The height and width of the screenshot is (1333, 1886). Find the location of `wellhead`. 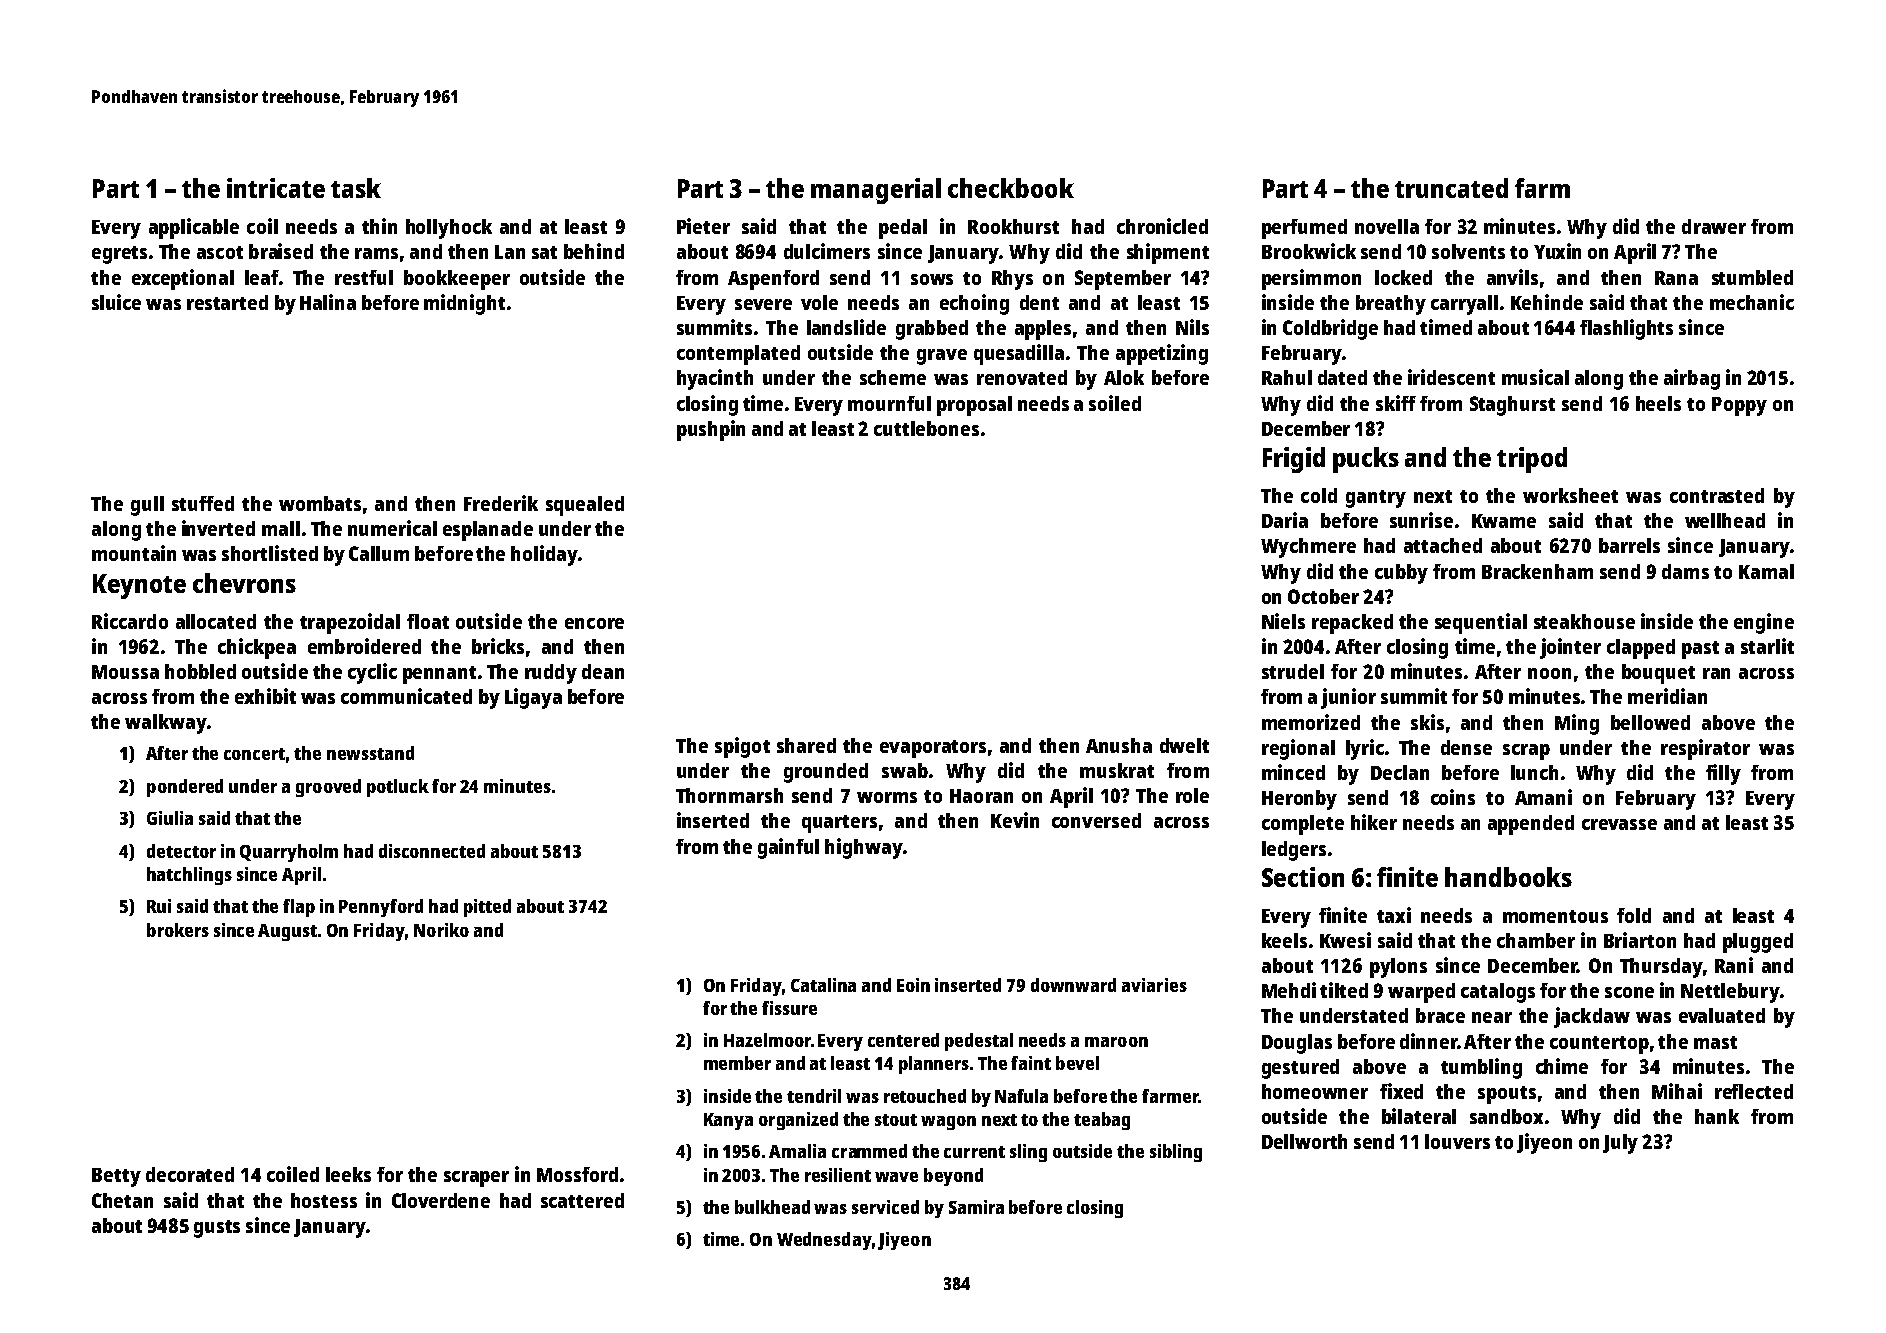

wellhead is located at coordinates (1725, 520).
